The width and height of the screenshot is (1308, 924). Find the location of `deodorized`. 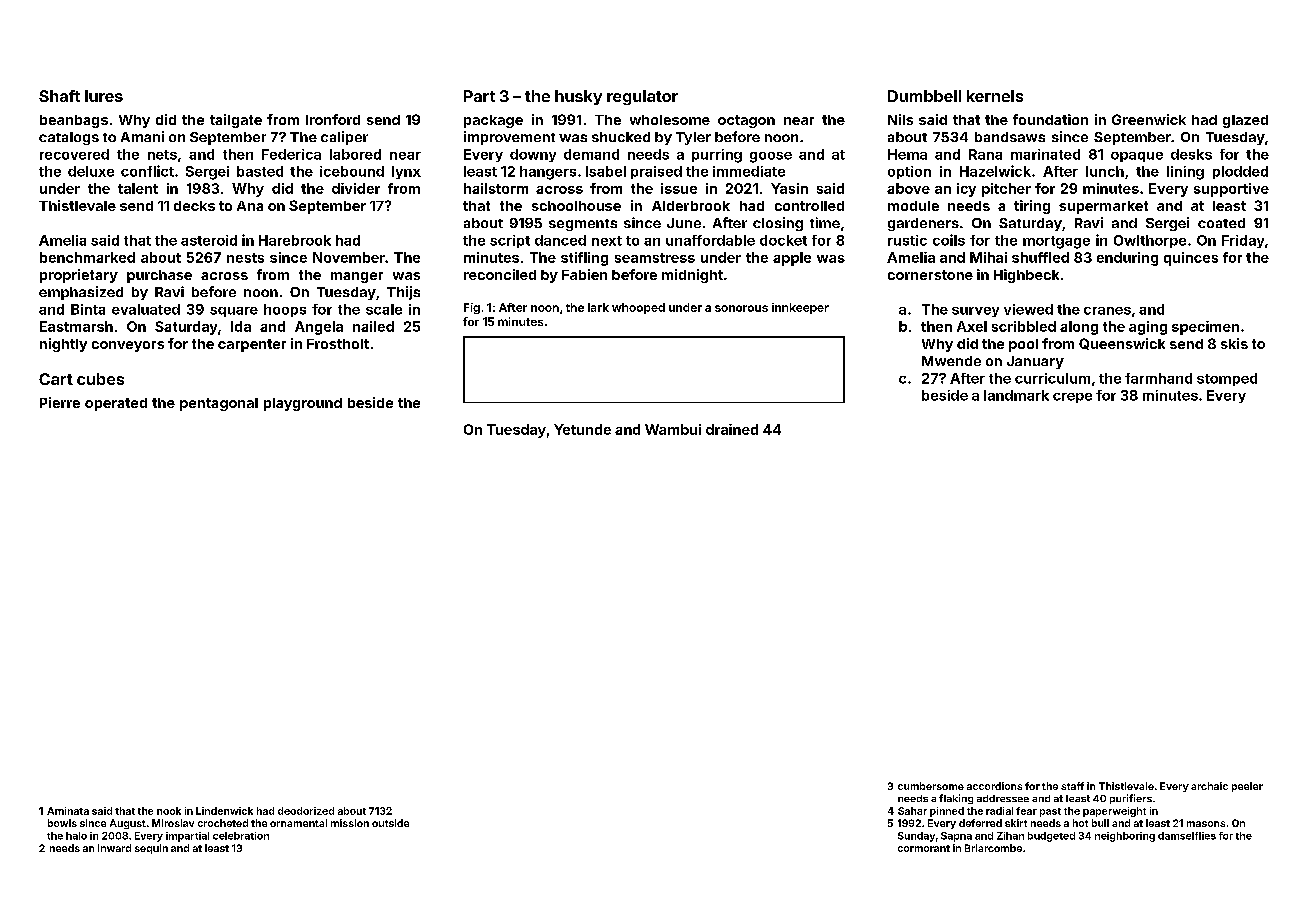

deodorized is located at coordinates (306, 811).
